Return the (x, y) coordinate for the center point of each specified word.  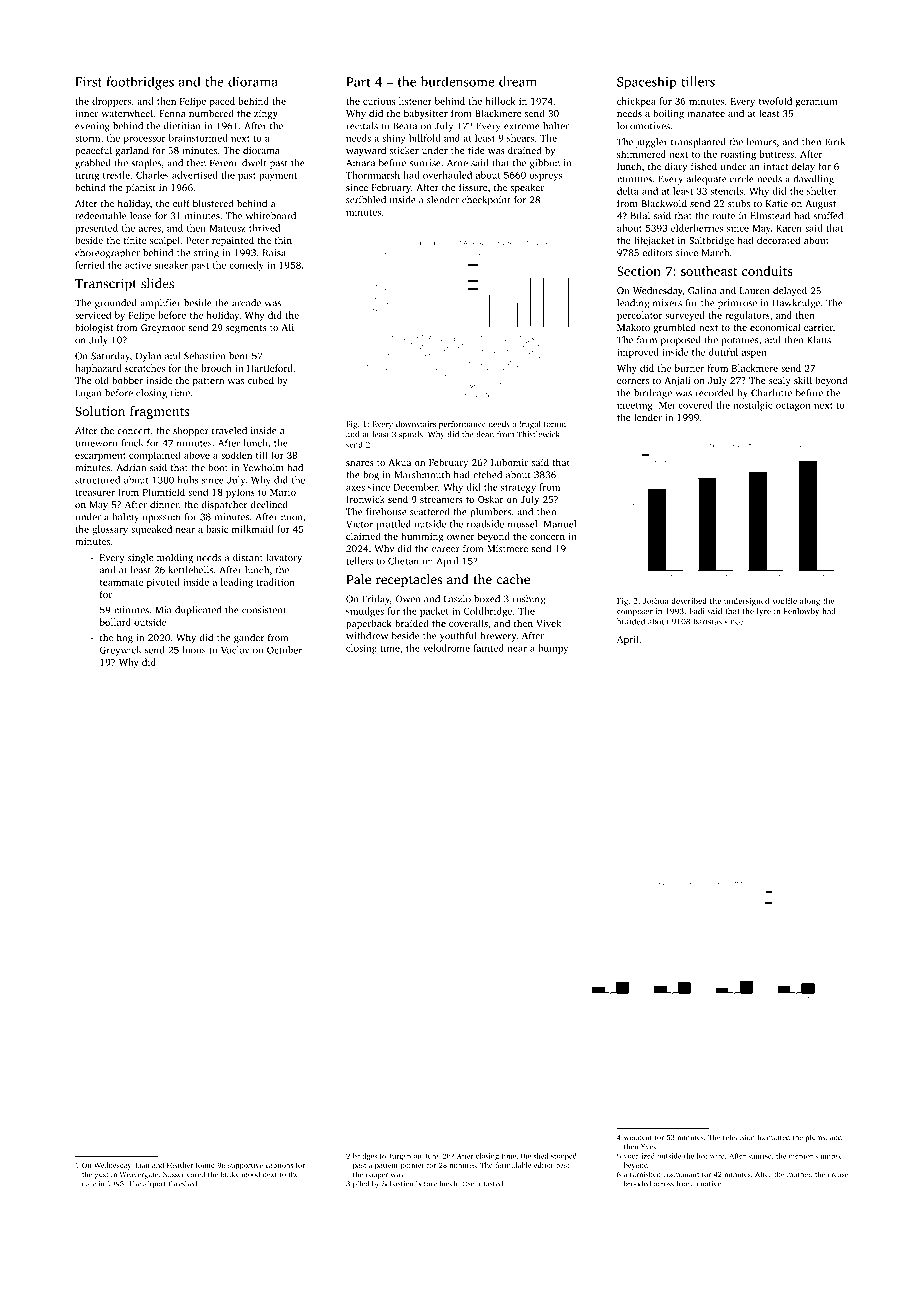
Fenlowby (801, 612)
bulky (230, 1175)
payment (278, 176)
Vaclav (235, 650)
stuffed (828, 216)
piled (361, 1184)
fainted (488, 648)
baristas (707, 621)
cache (513, 579)
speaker (527, 188)
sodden (236, 455)
